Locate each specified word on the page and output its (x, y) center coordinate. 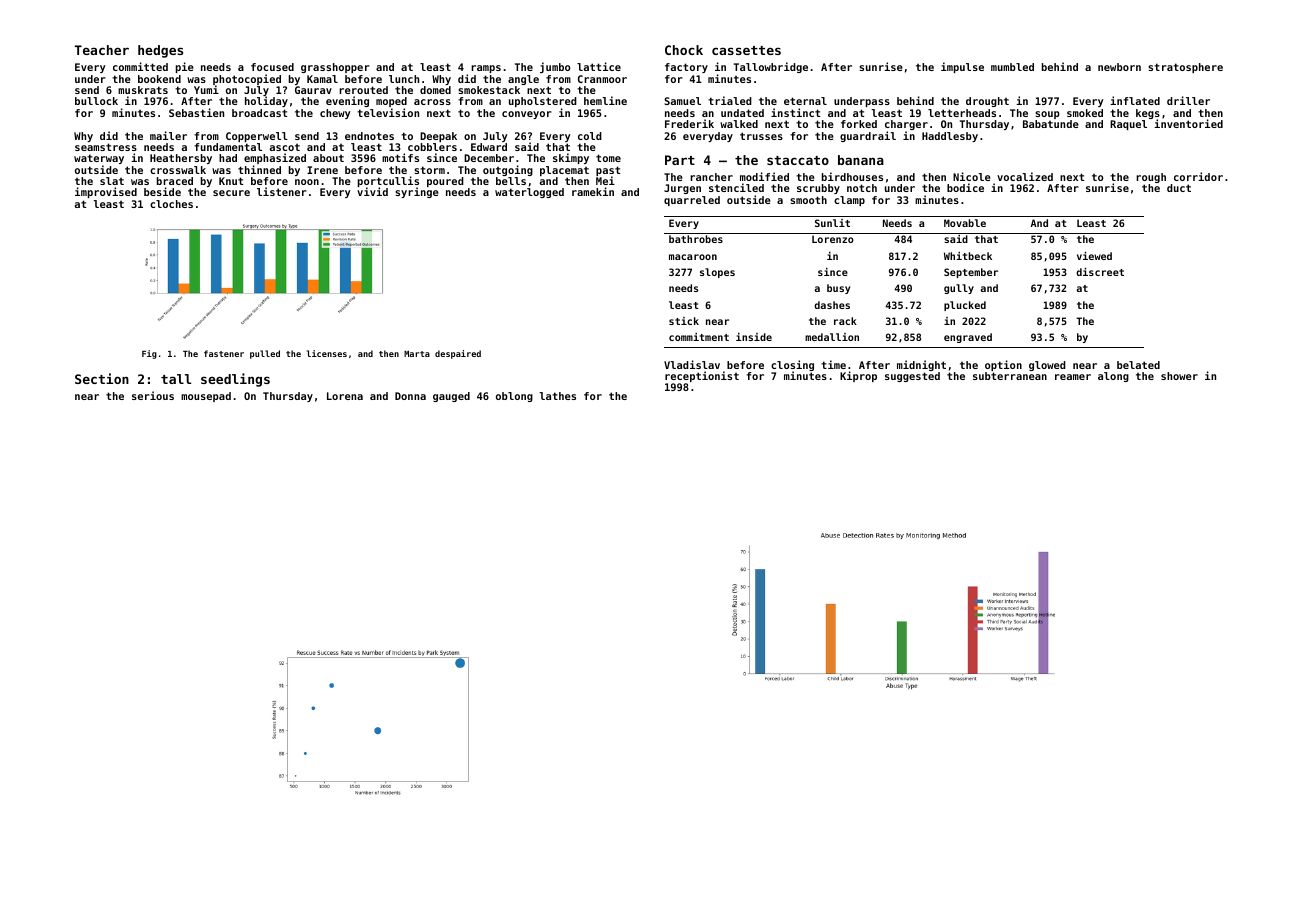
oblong (514, 397)
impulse (962, 67)
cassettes (746, 50)
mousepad (206, 397)
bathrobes (696, 239)
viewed (1094, 256)
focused (272, 67)
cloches (171, 204)
